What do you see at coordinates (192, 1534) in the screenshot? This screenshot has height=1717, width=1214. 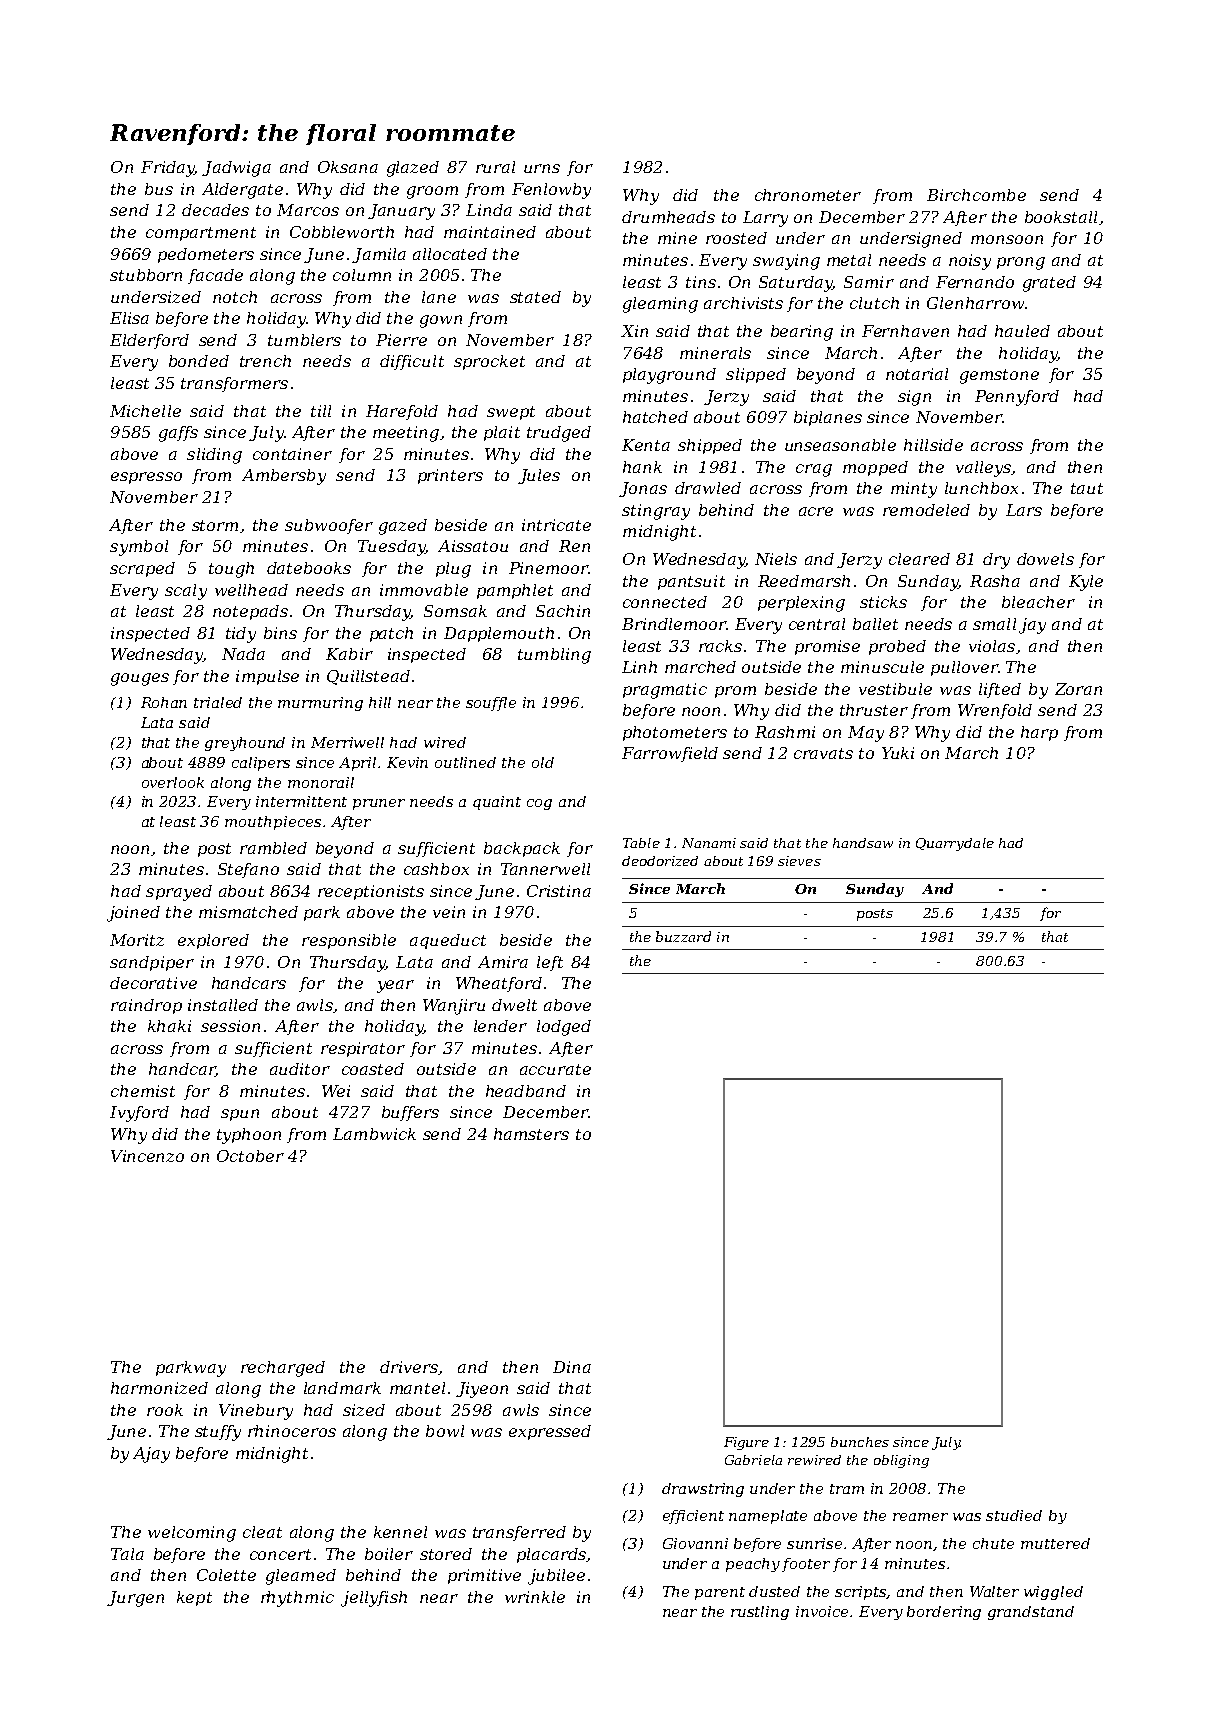 I see `welcoming` at bounding box center [192, 1534].
